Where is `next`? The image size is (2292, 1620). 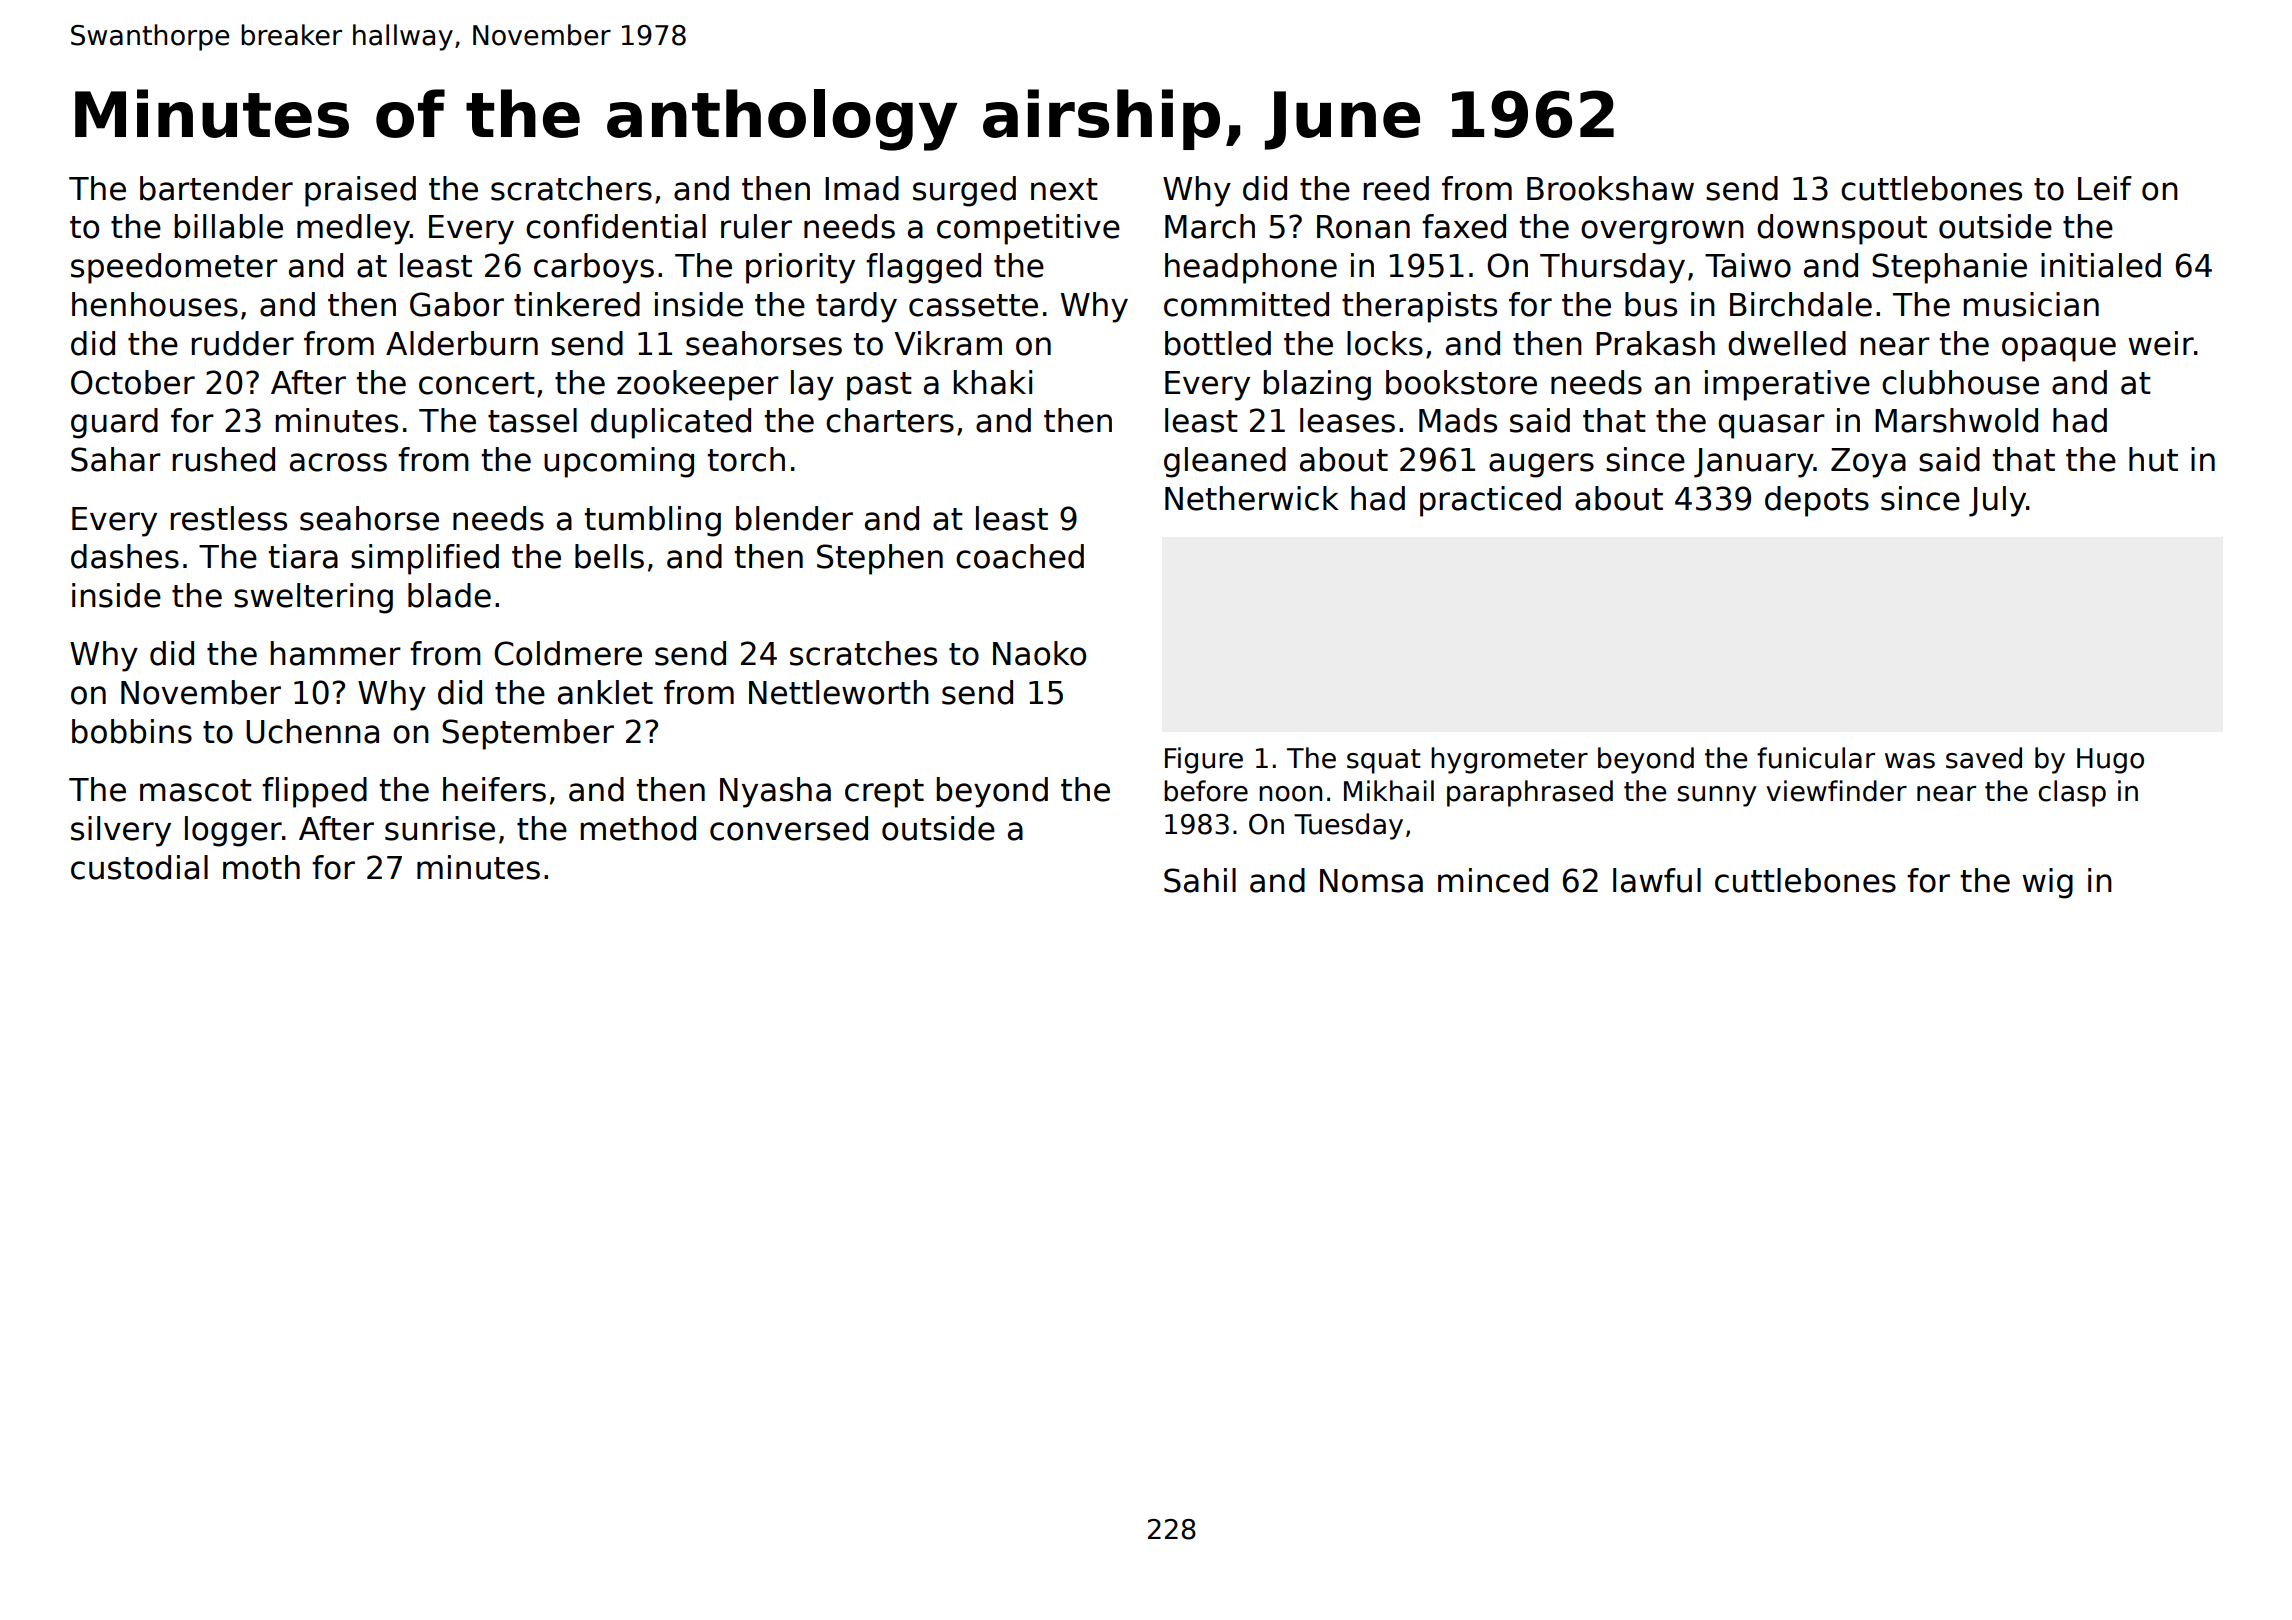 next is located at coordinates (1064, 189).
